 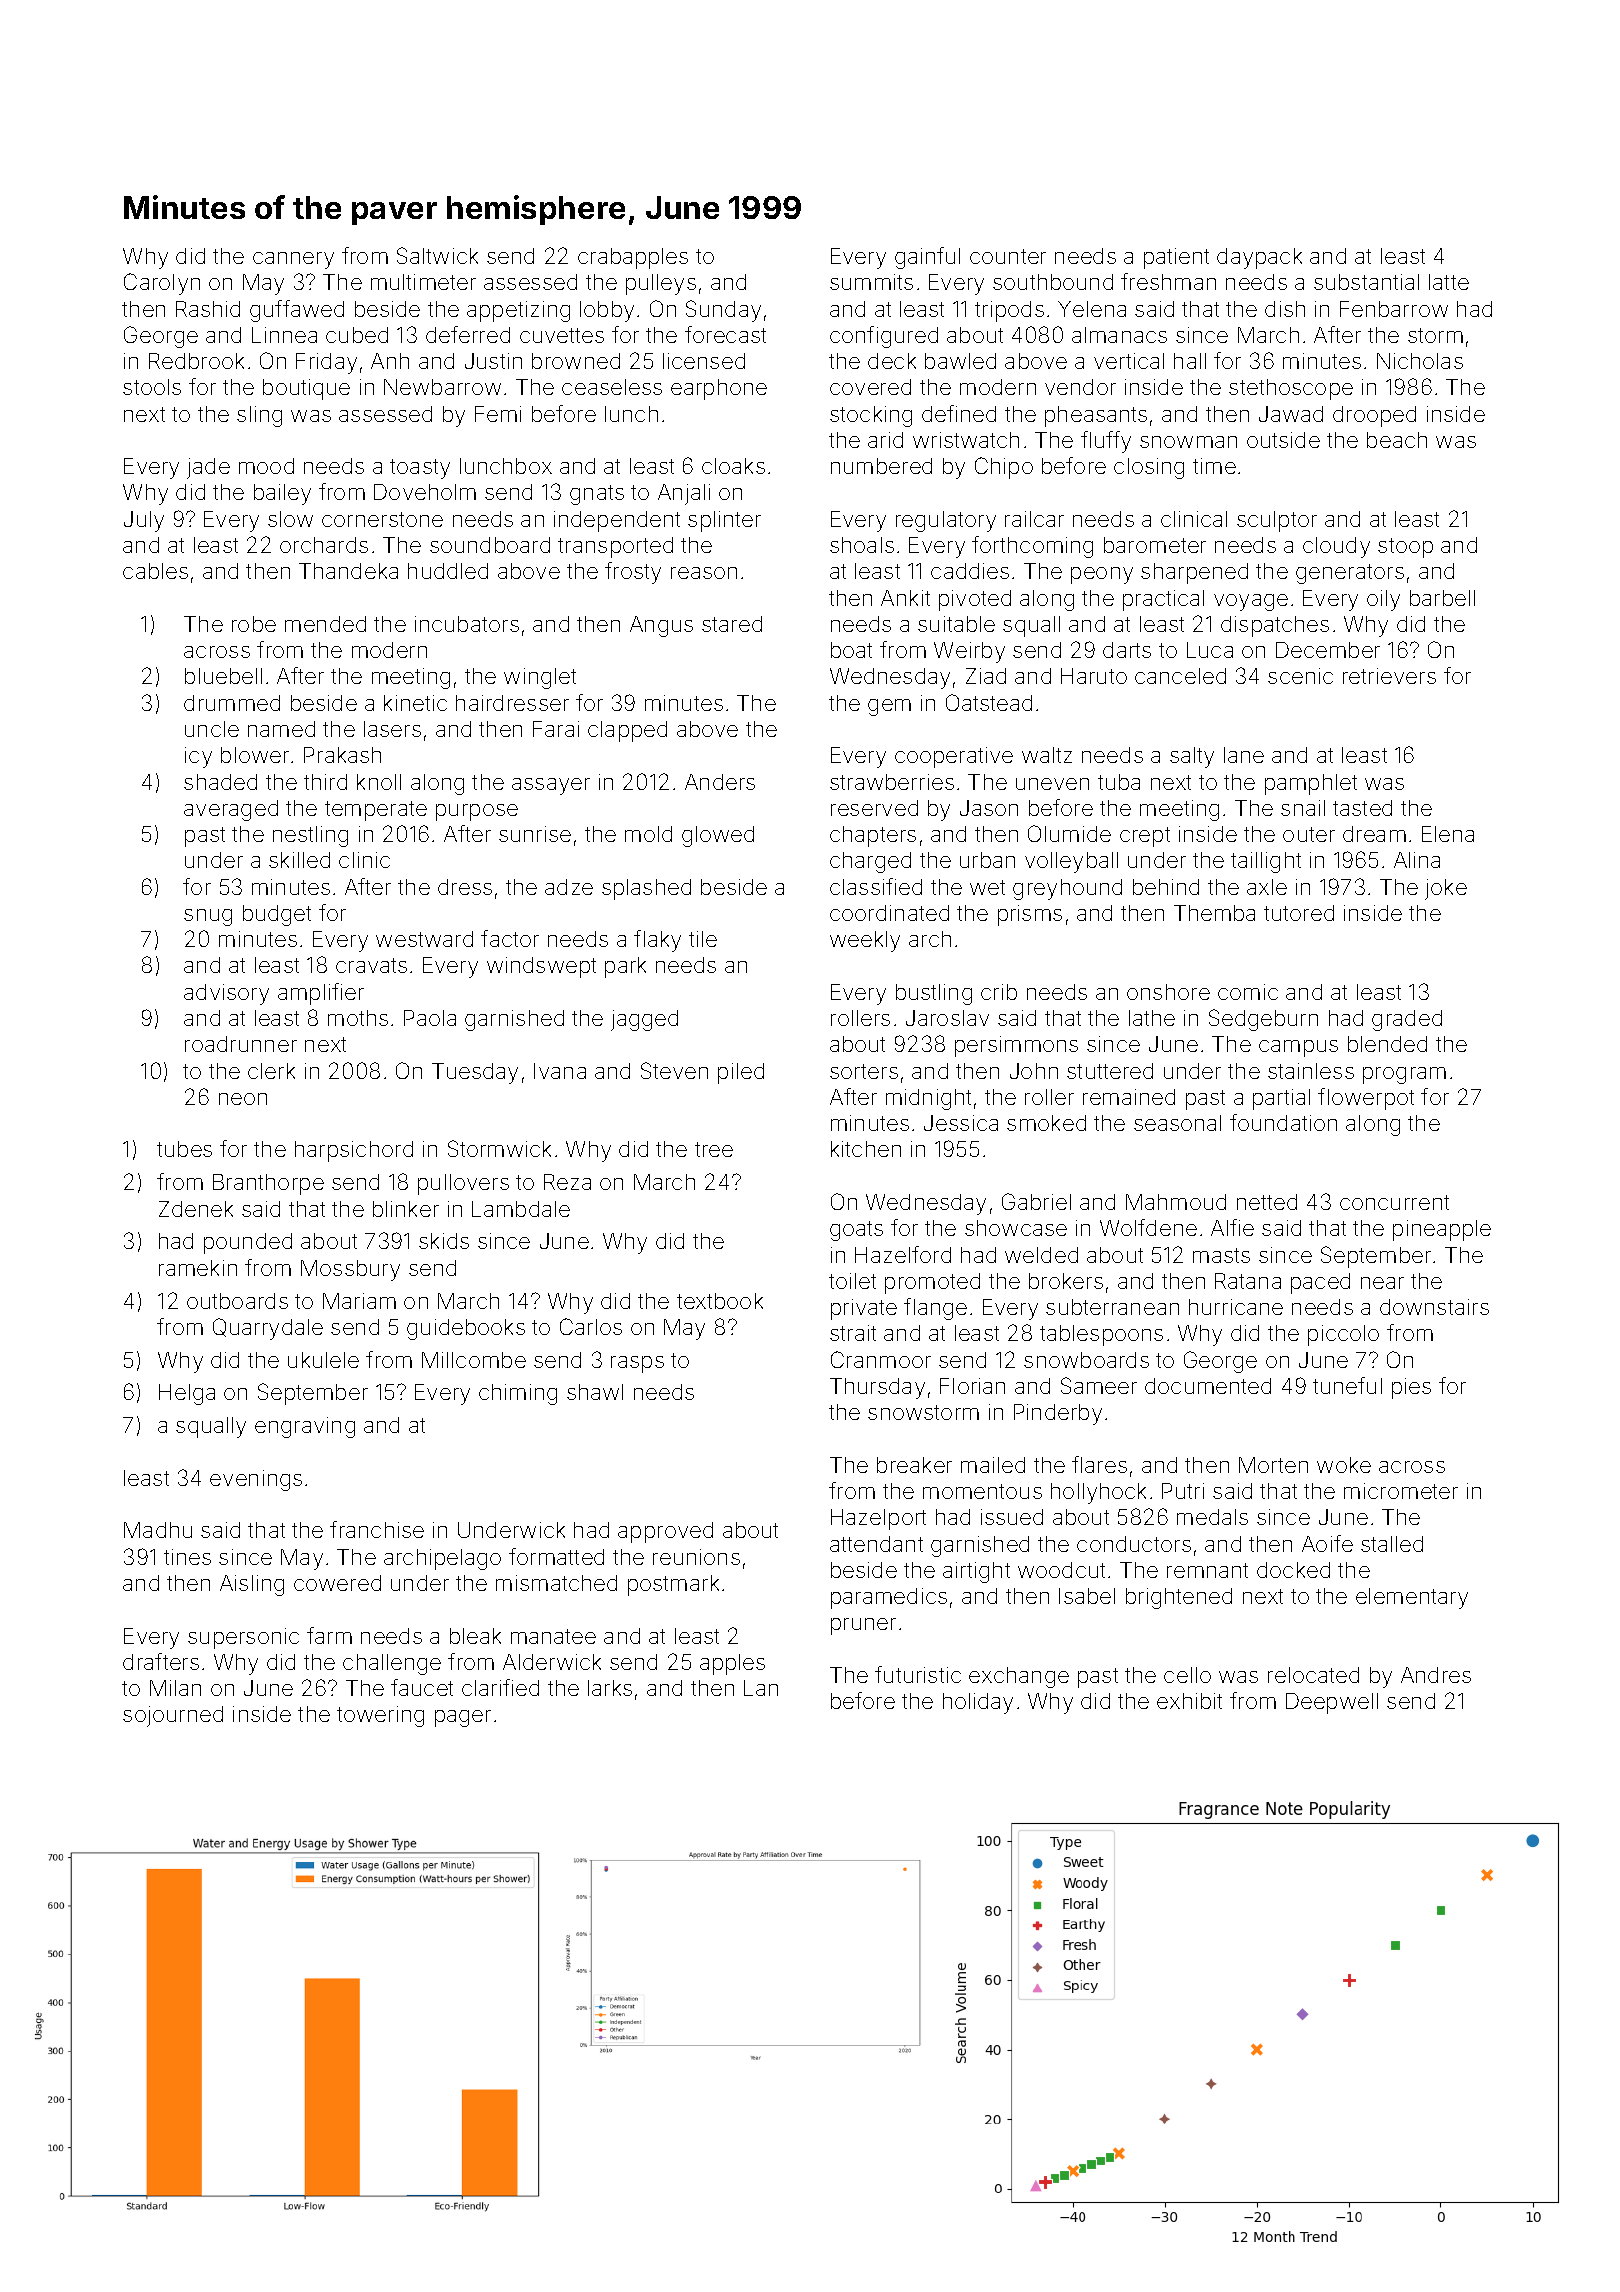 I want to click on holiday, so click(x=978, y=1703).
